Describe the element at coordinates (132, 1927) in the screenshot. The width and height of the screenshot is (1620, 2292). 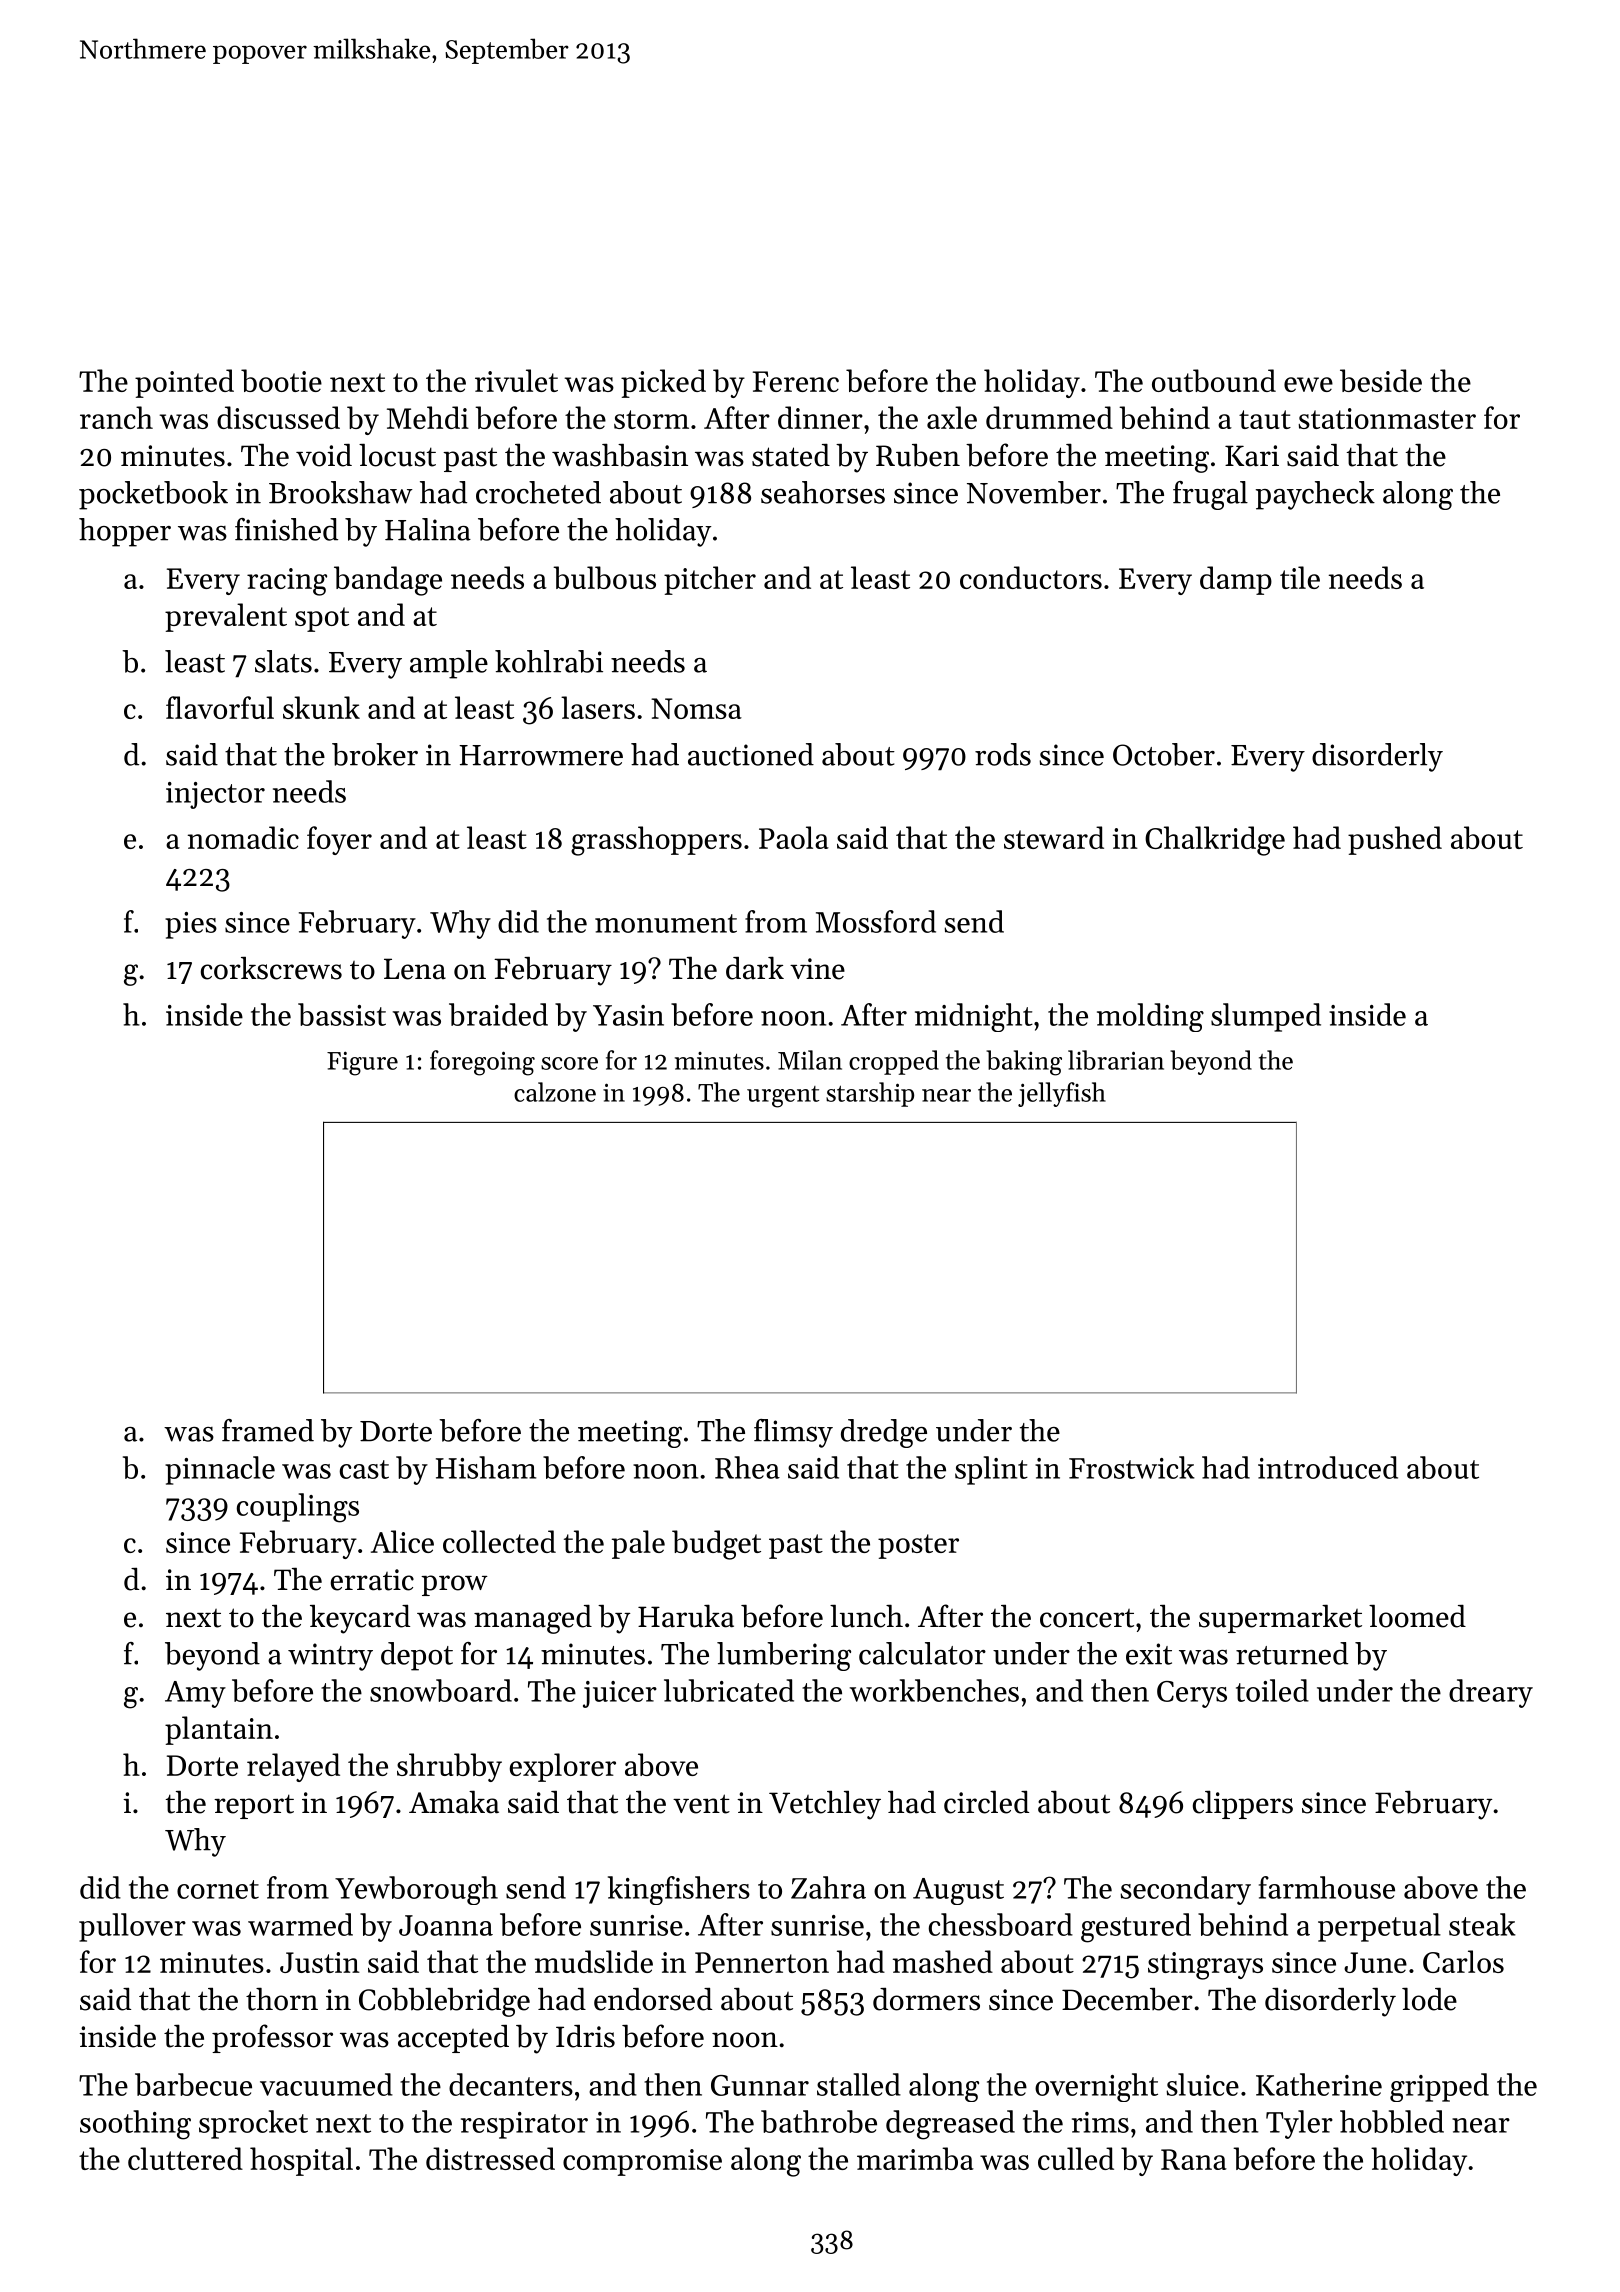
I see `pullover` at that location.
